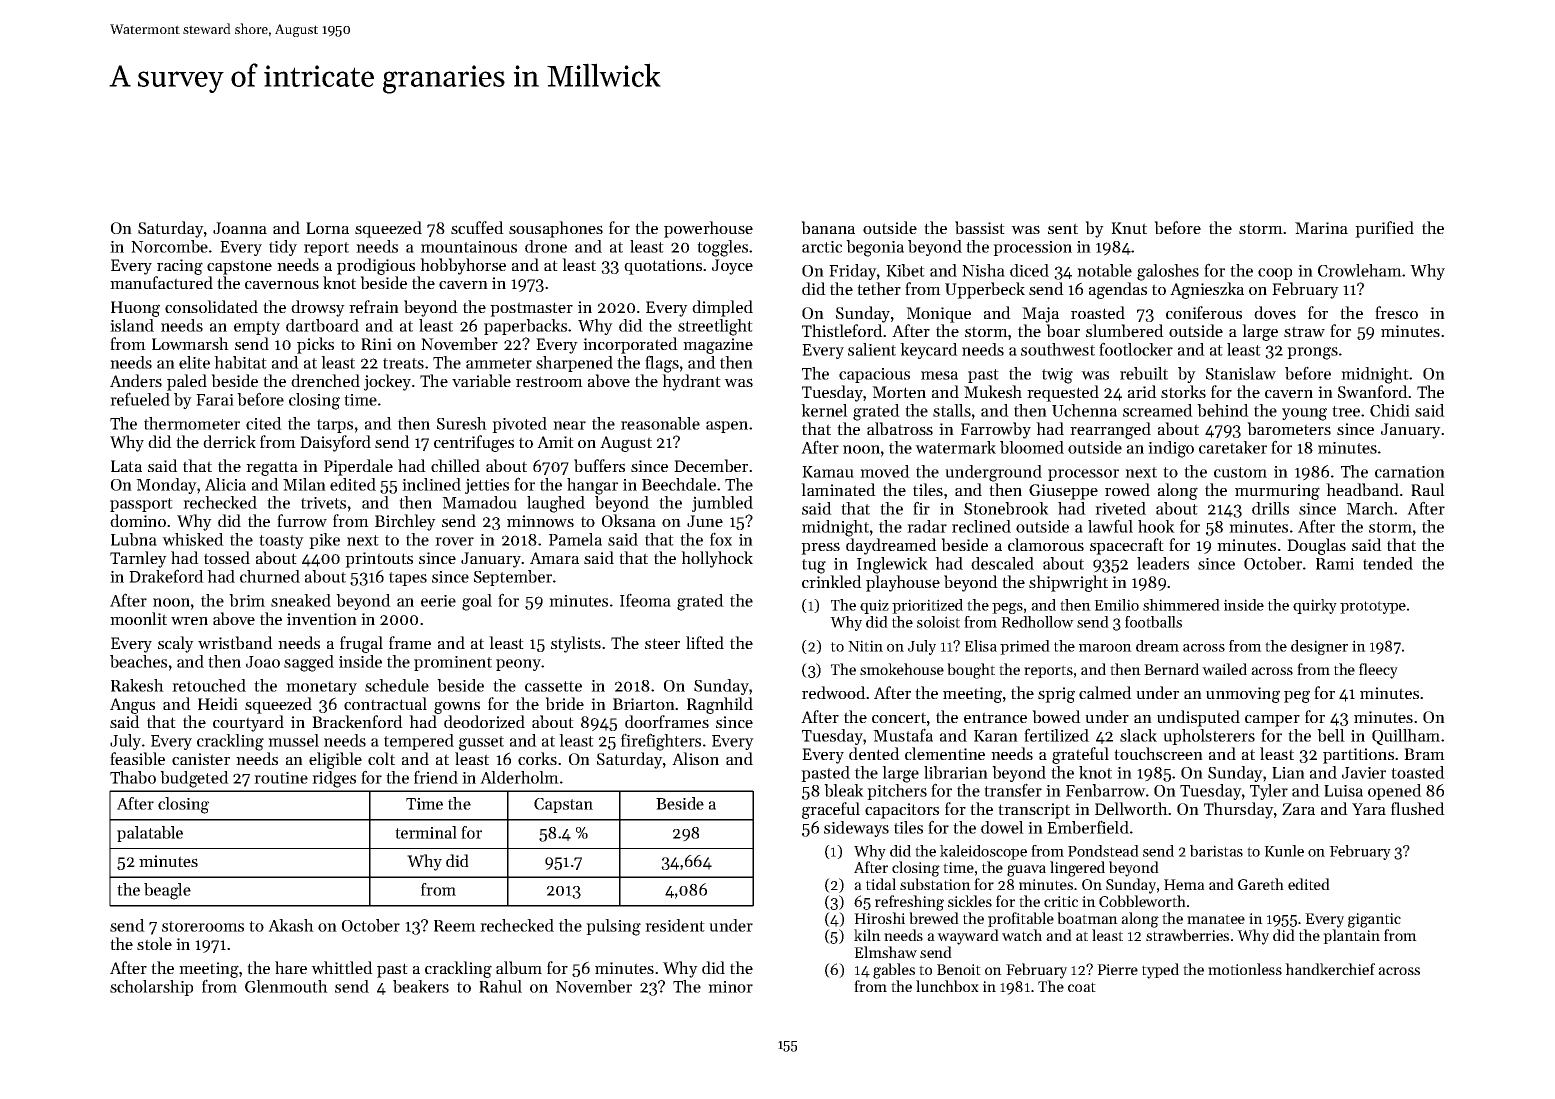  Describe the element at coordinates (1207, 290) in the image. I see `Agnieszka` at that location.
